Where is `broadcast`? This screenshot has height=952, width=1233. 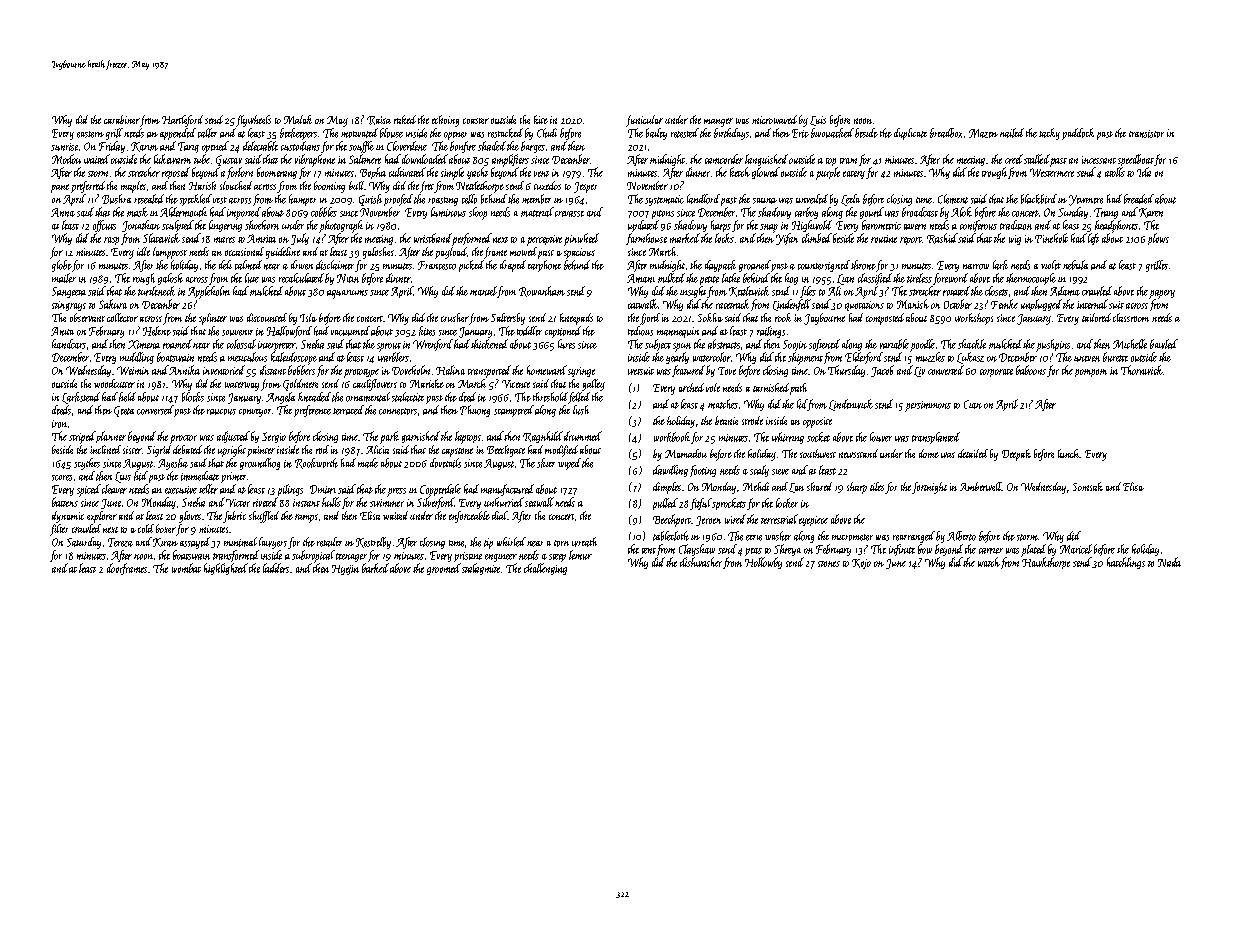 broadcast is located at coordinates (920, 212).
